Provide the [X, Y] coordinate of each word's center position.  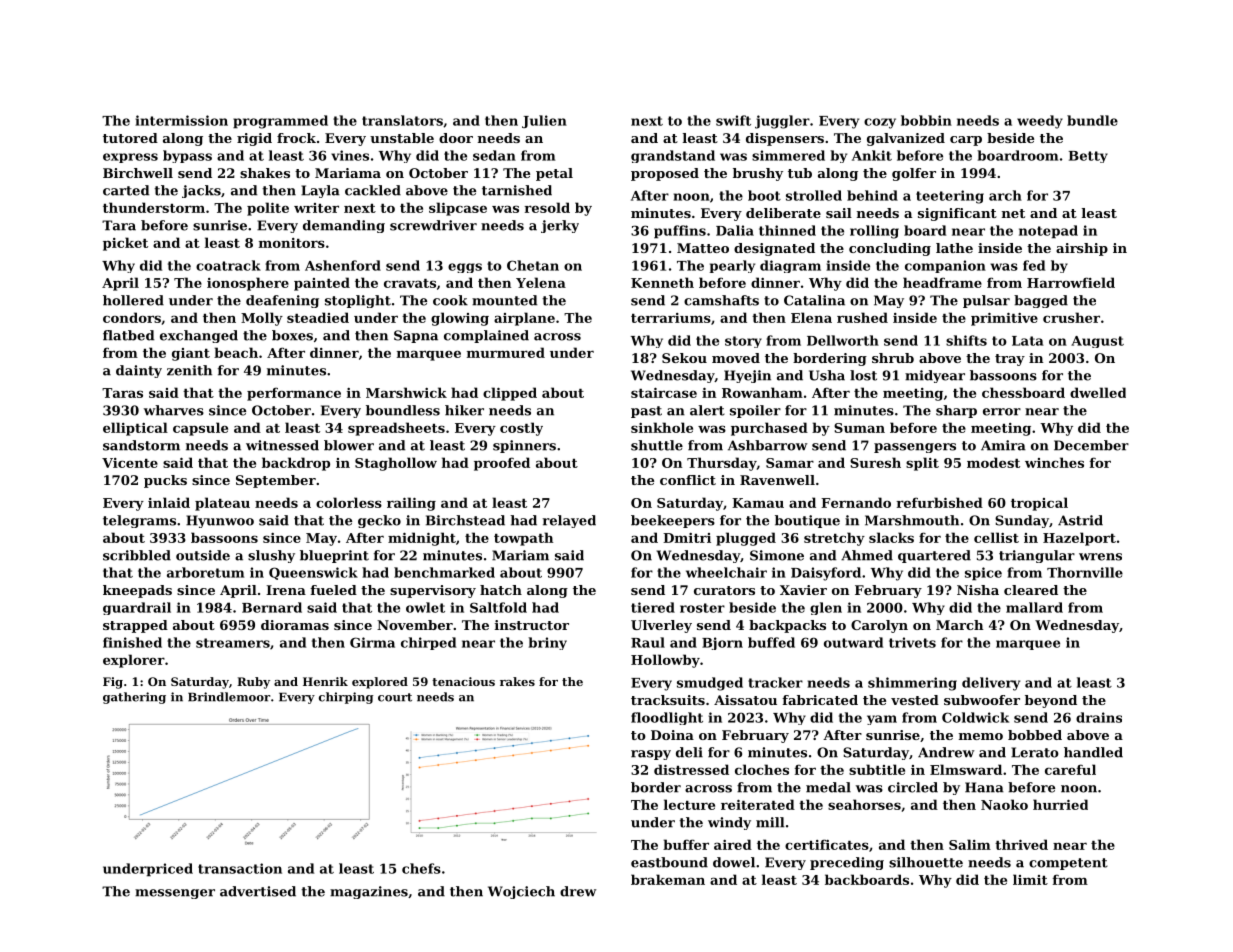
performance [294, 394]
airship [1082, 249]
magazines [369, 892]
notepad [1048, 232]
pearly [732, 266]
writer [316, 208]
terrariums [671, 318]
